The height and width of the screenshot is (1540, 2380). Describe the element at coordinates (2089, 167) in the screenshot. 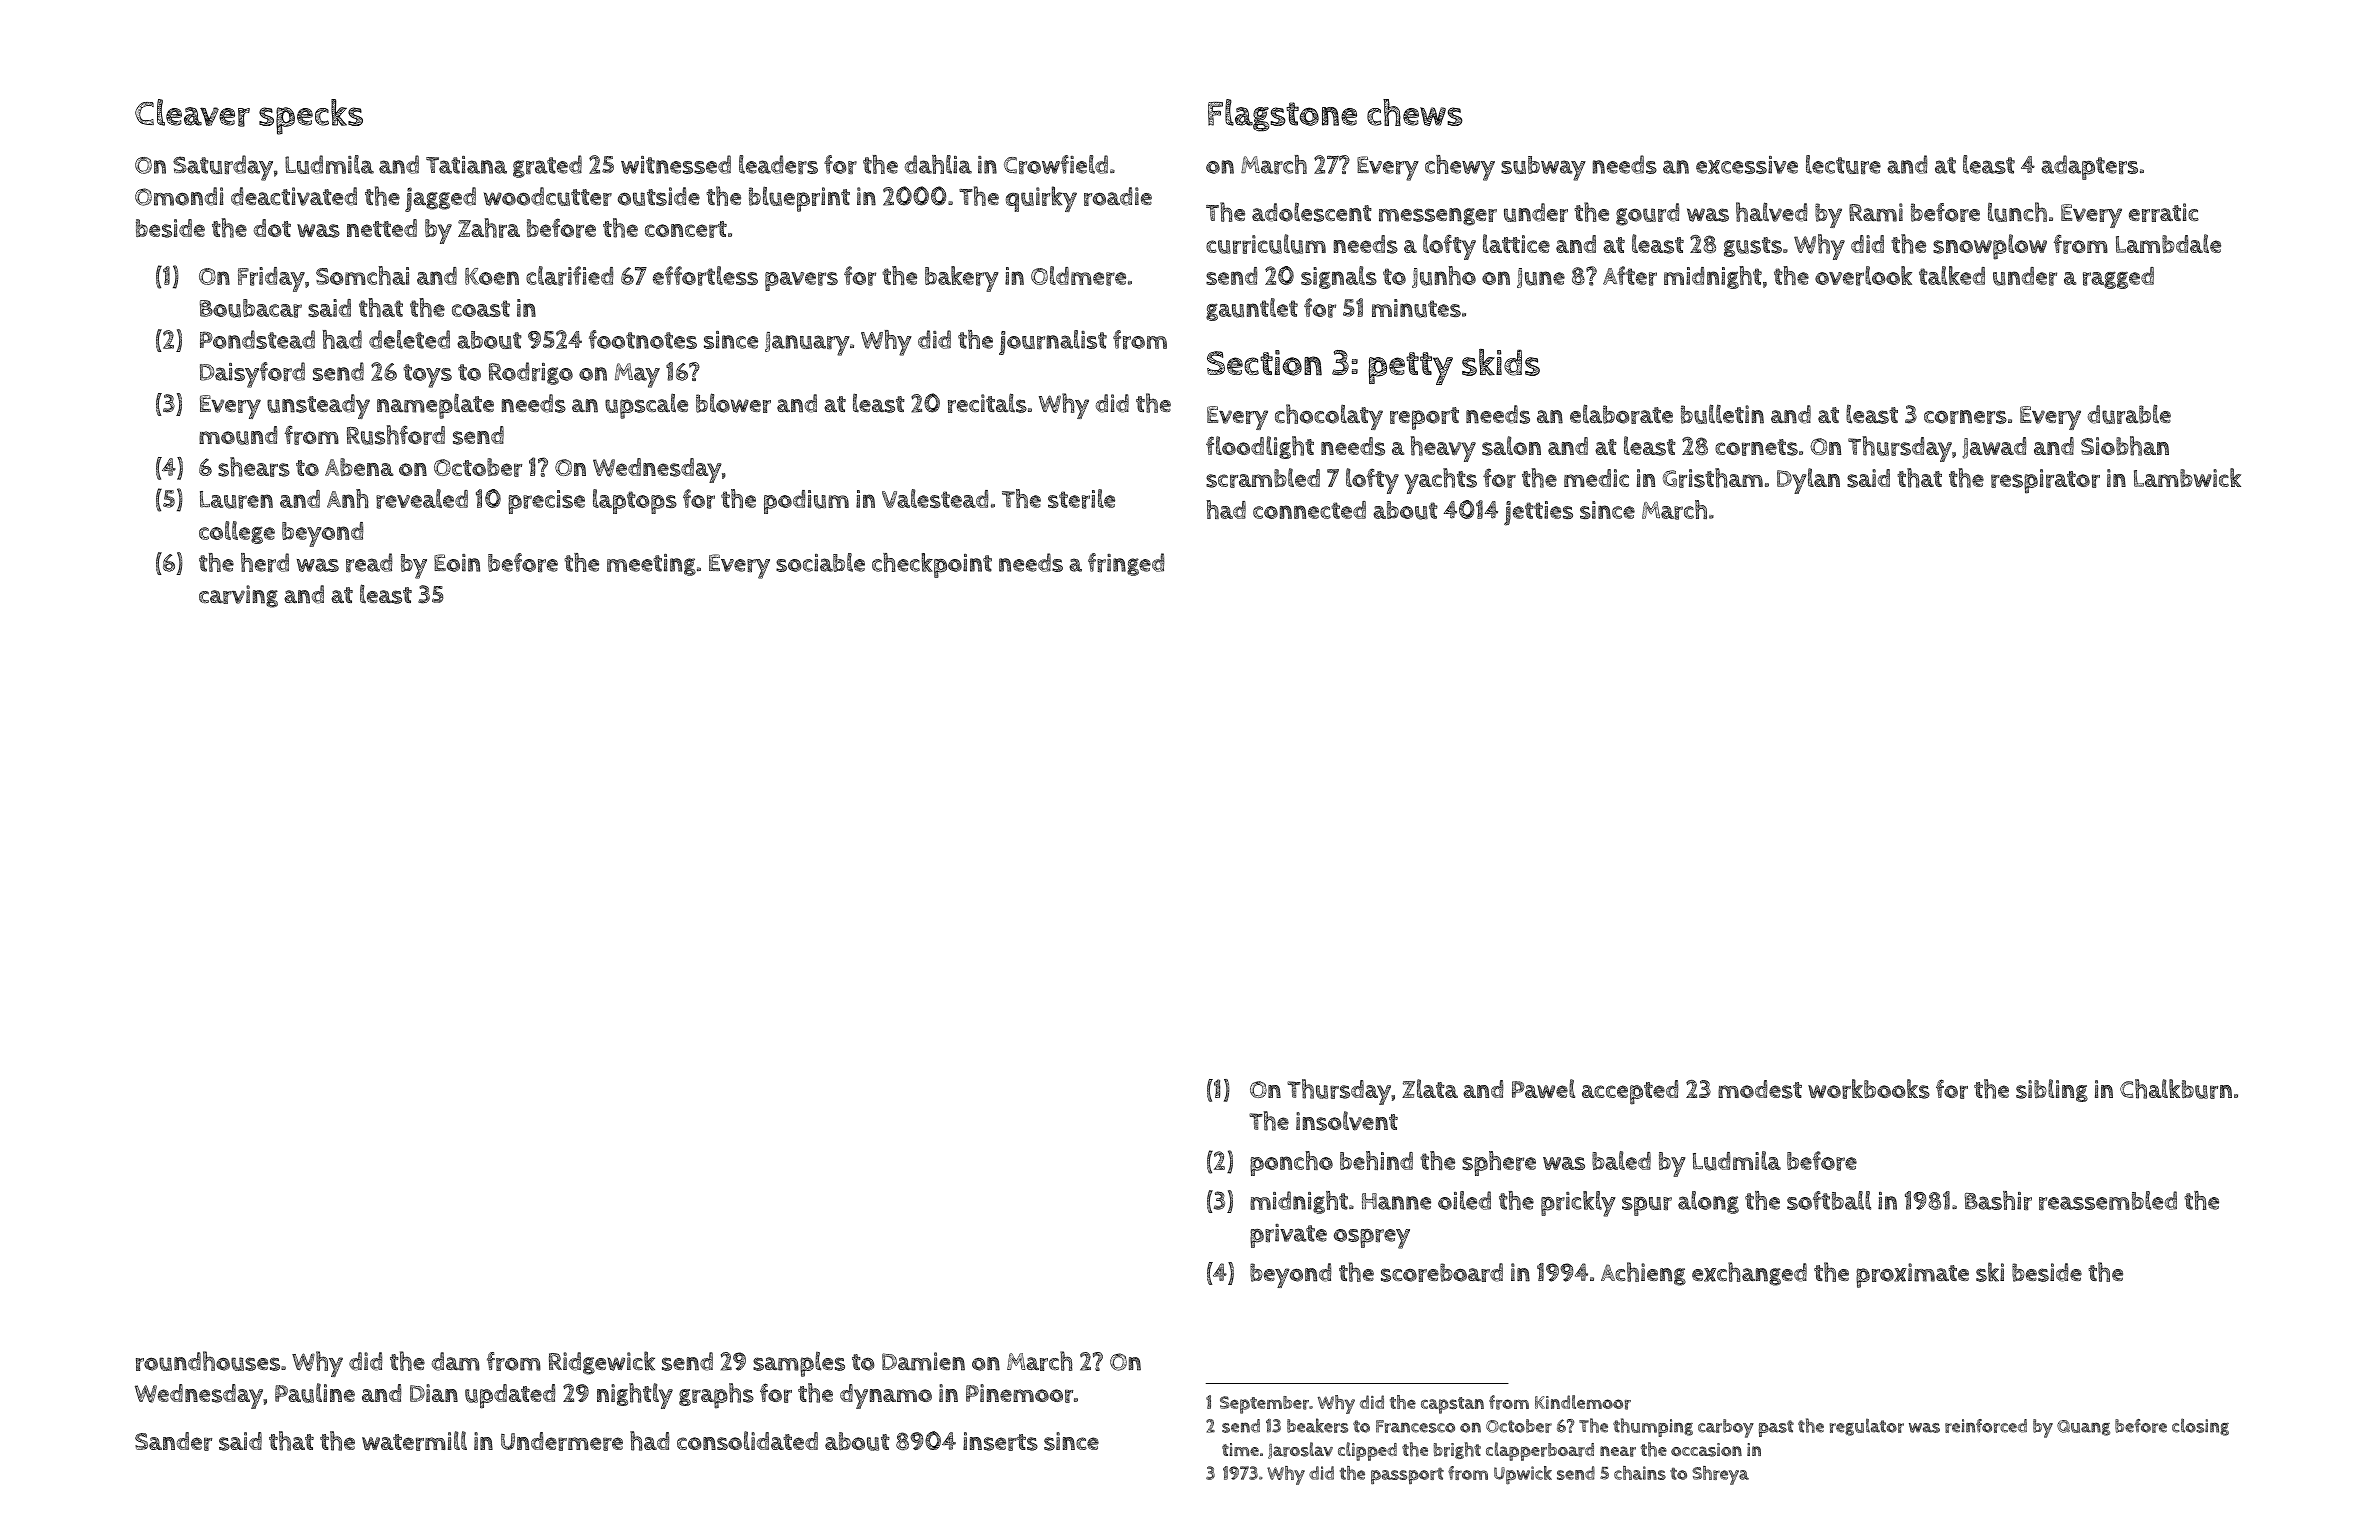

I see `adapters` at that location.
